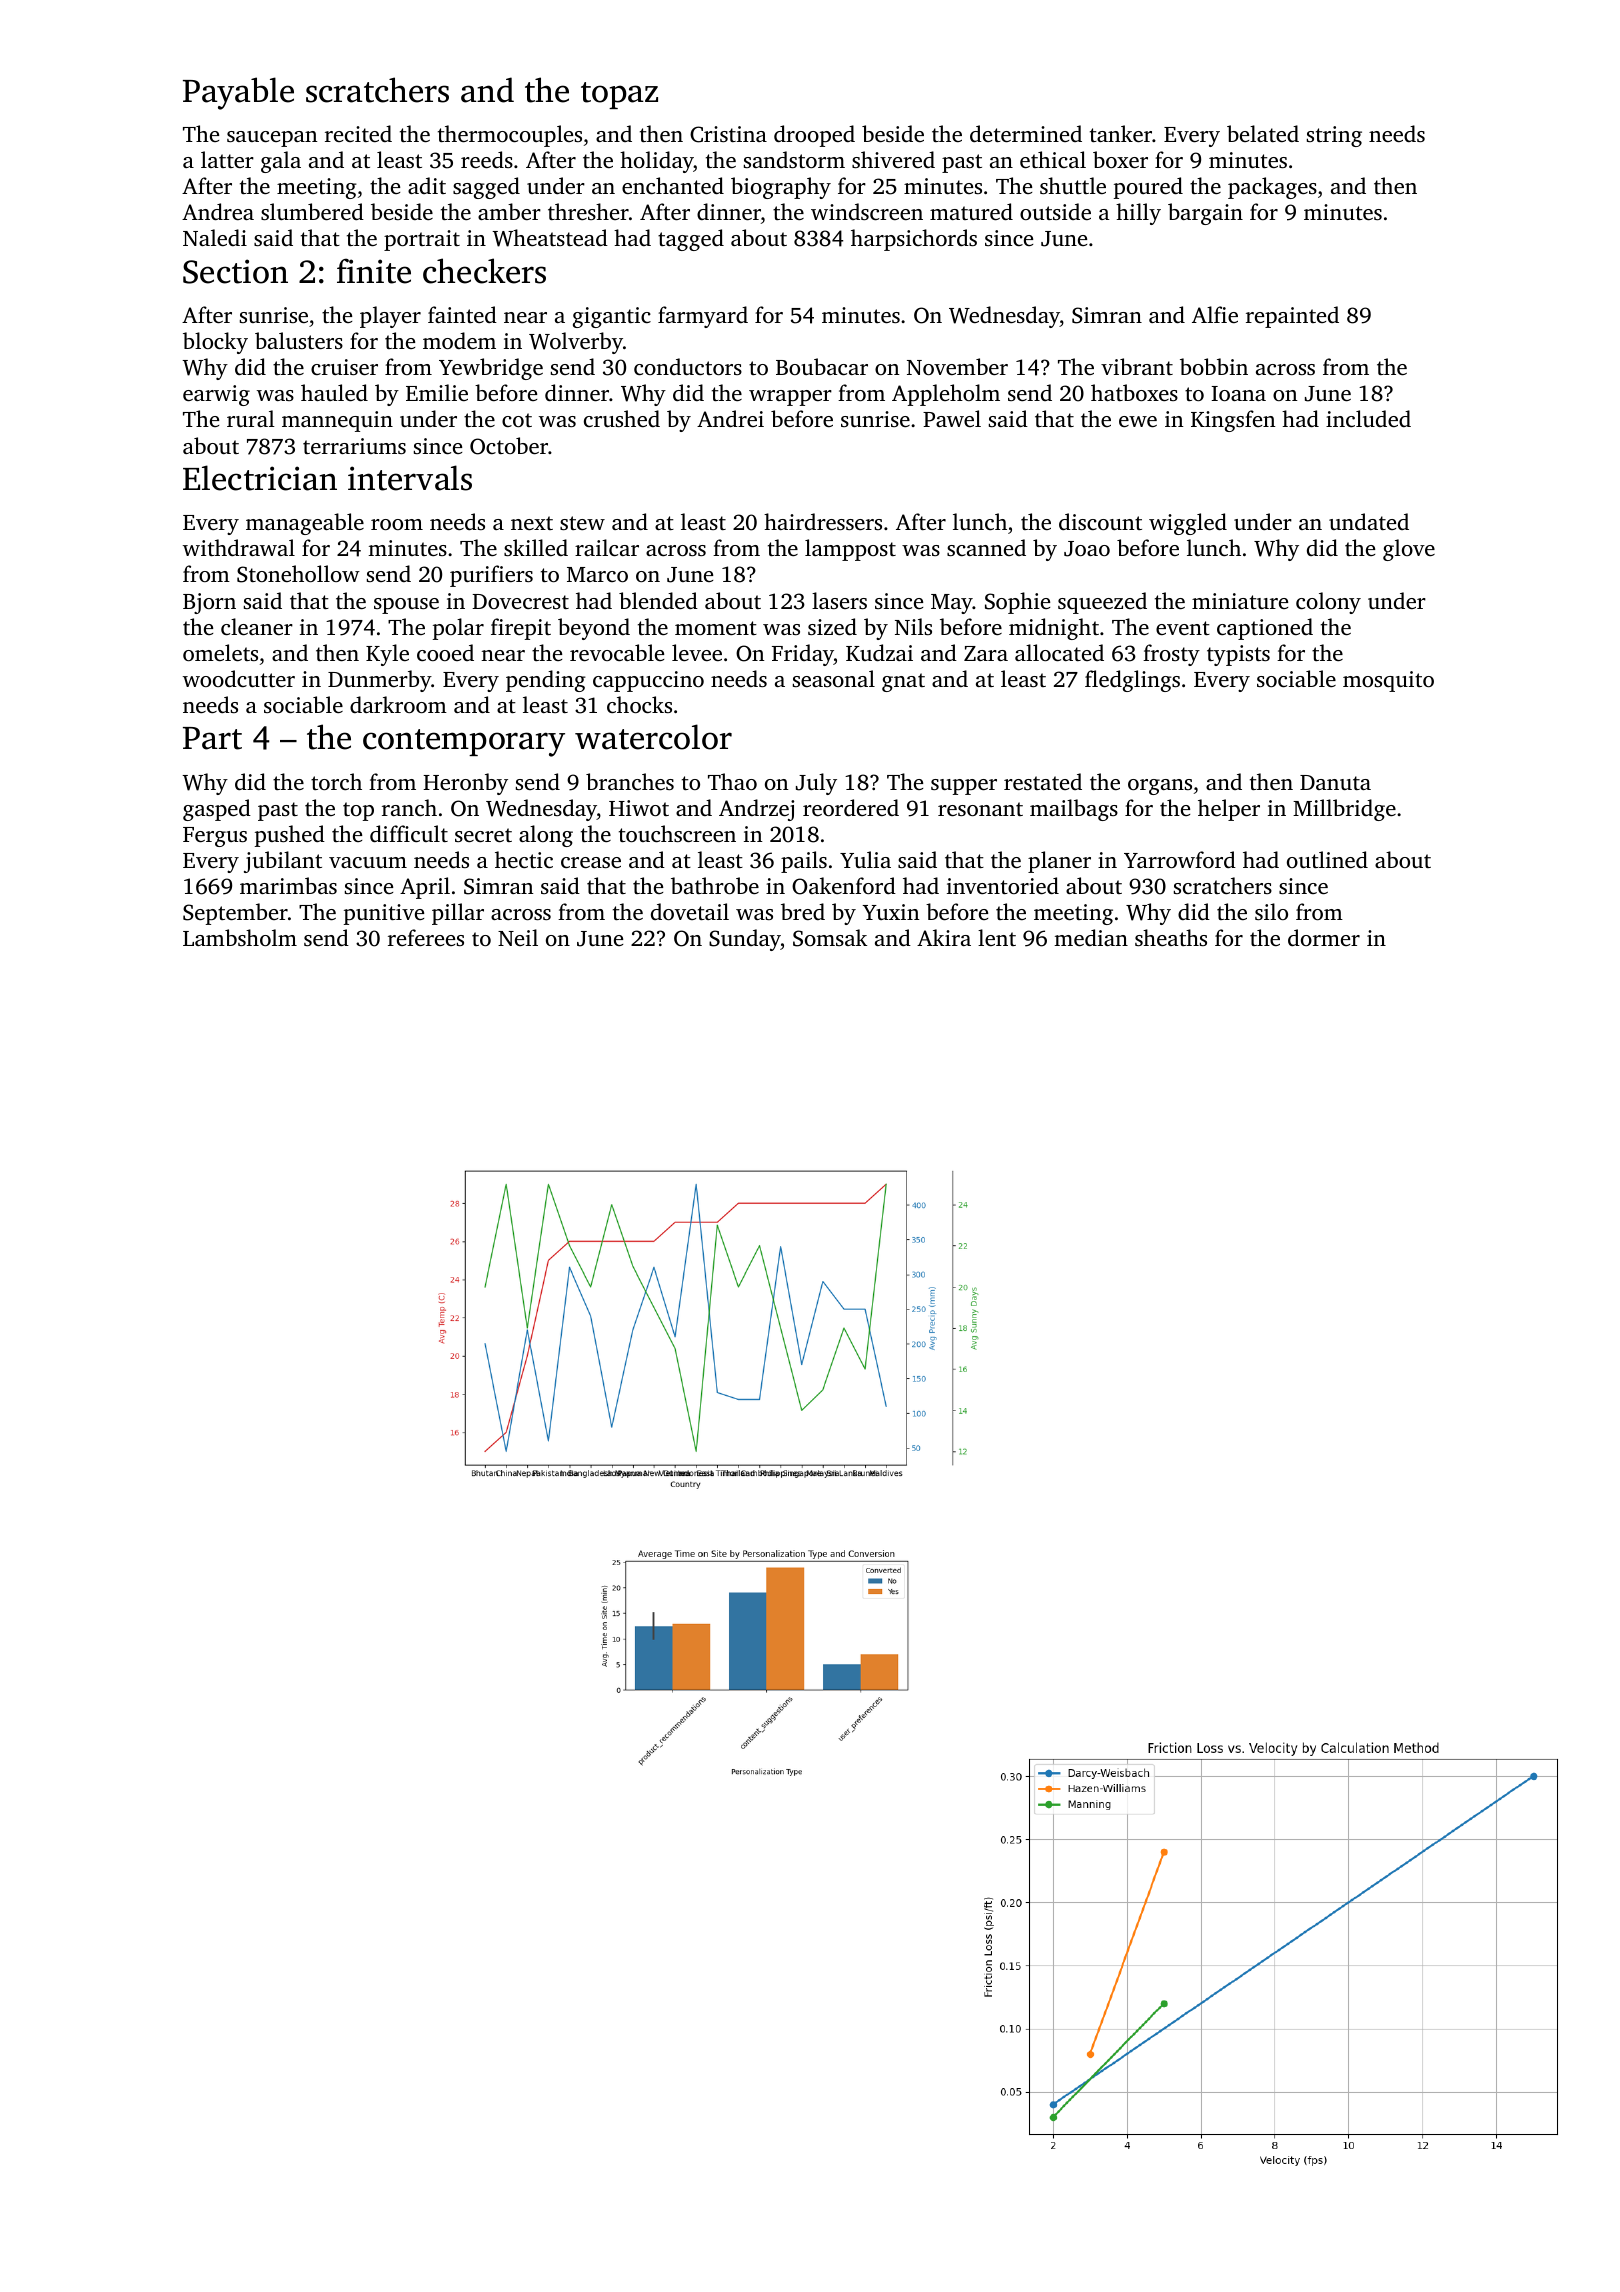  Describe the element at coordinates (1334, 136) in the screenshot. I see `string` at that location.
